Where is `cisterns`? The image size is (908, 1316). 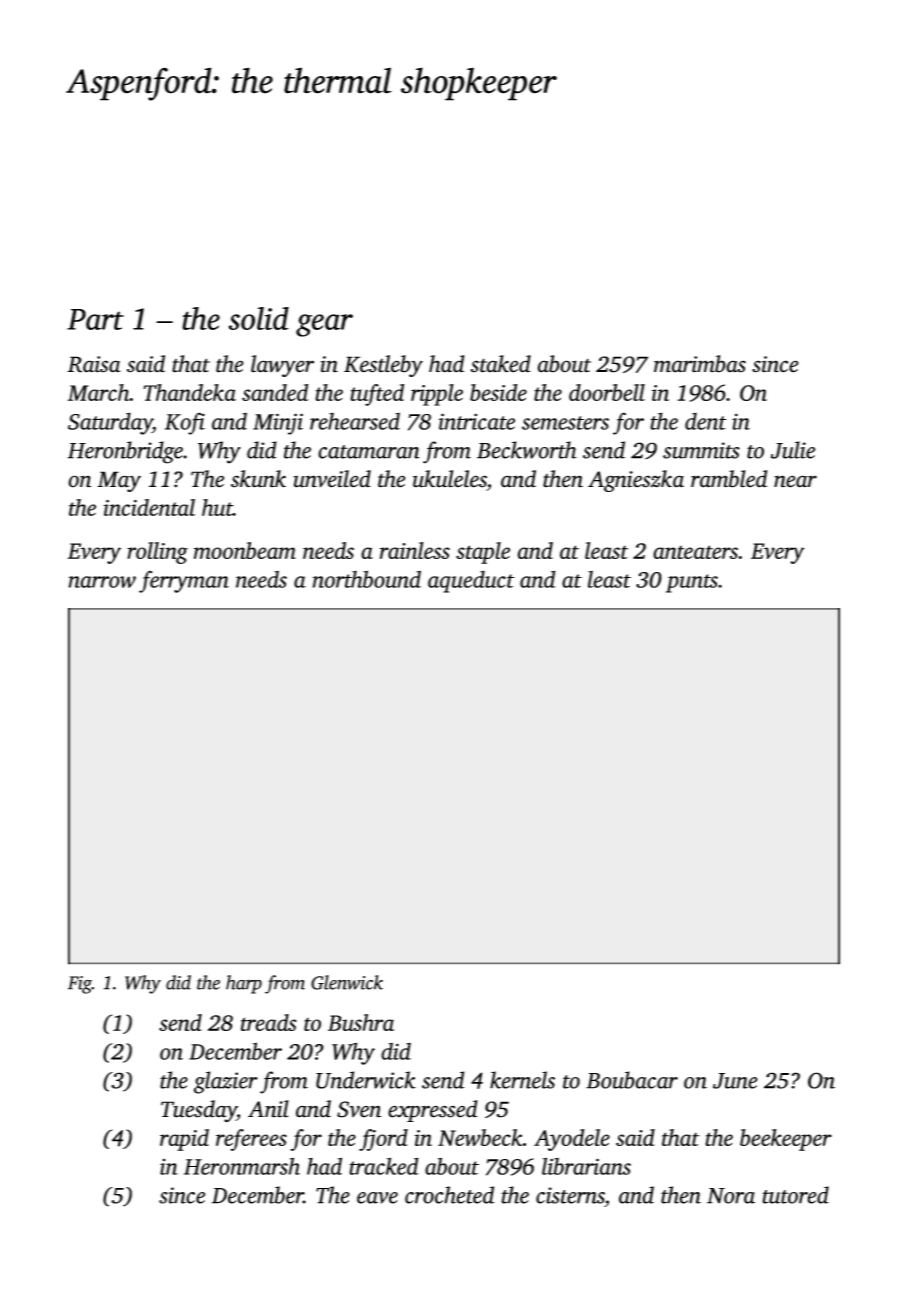
cisterns is located at coordinates (570, 1195).
